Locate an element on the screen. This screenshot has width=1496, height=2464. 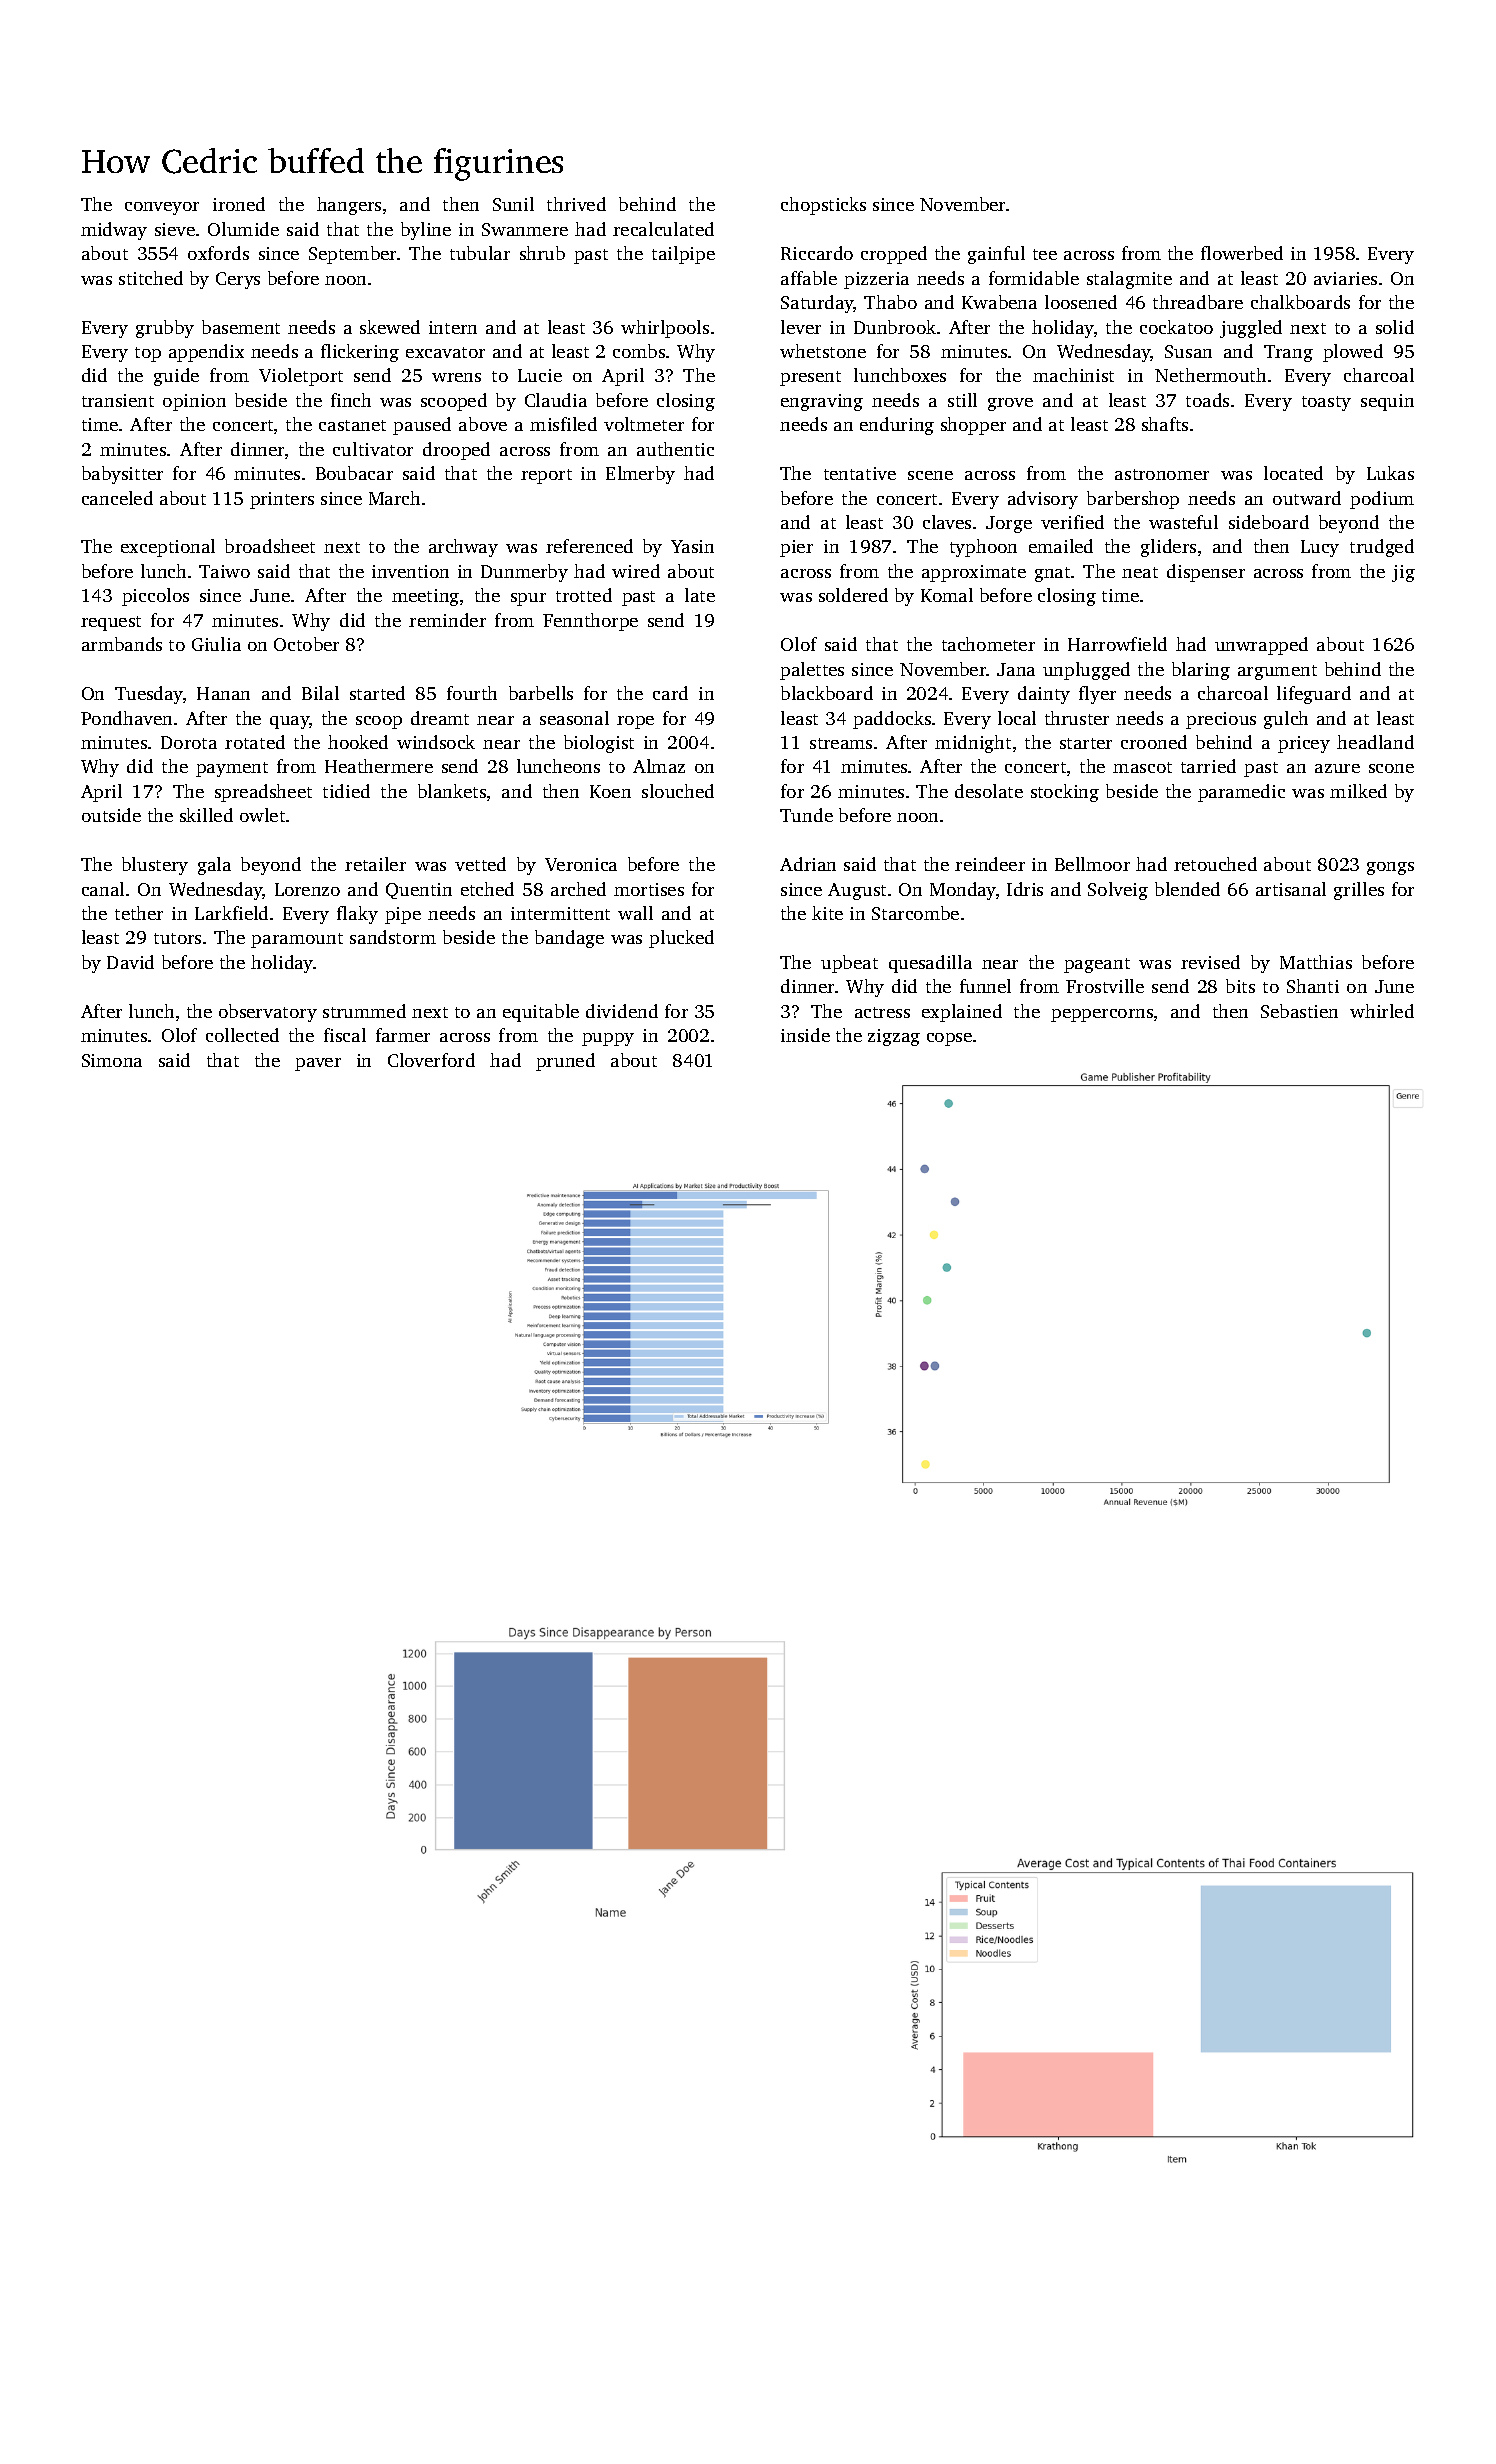
wall is located at coordinates (635, 913).
